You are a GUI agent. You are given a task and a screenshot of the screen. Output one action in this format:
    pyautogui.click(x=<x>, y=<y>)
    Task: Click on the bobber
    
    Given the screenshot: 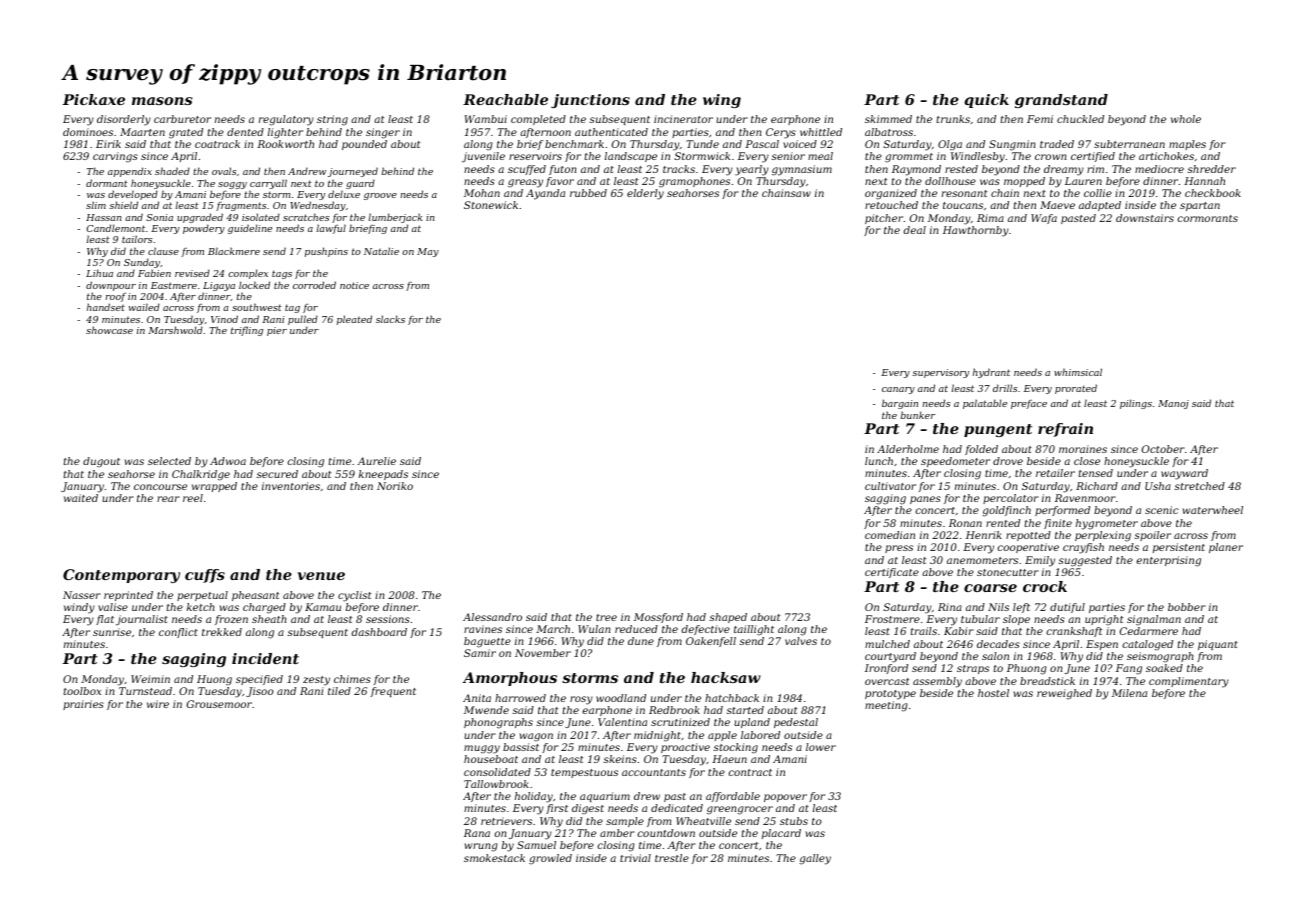 What is the action you would take?
    pyautogui.click(x=1187, y=607)
